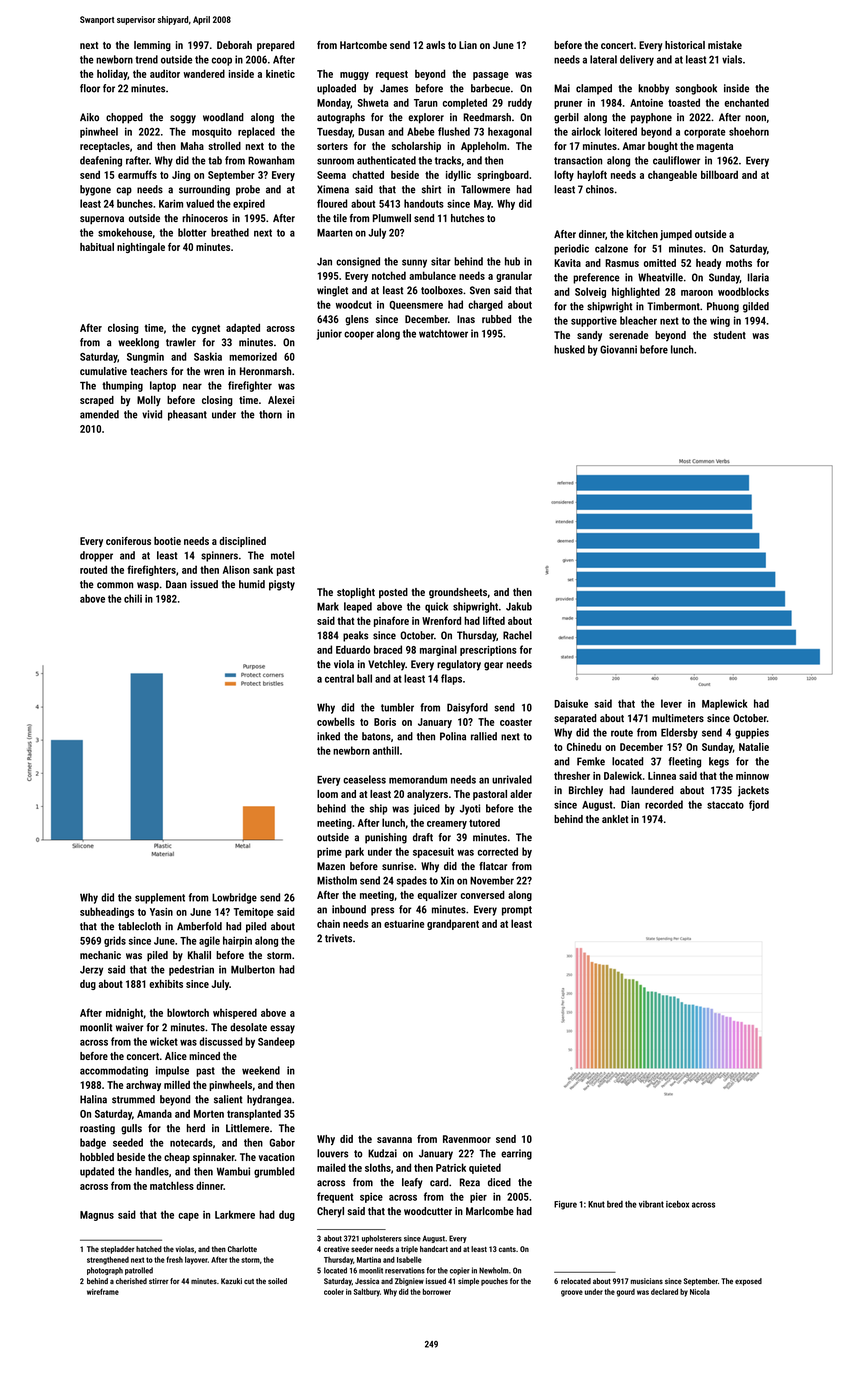 The width and height of the screenshot is (849, 1400). Describe the element at coordinates (96, 556) in the screenshot. I see `dropper` at that location.
